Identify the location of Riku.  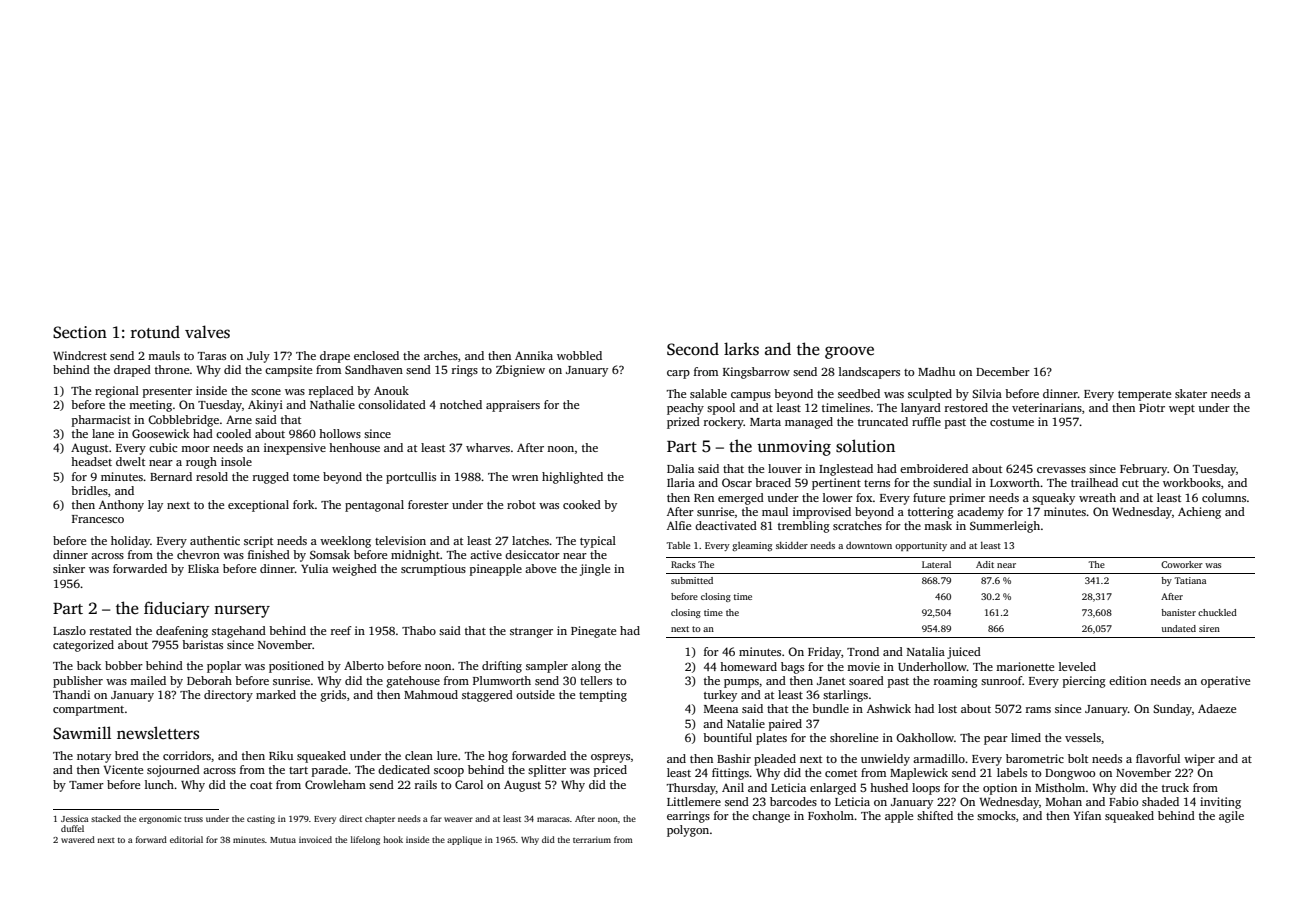
(281, 755).
